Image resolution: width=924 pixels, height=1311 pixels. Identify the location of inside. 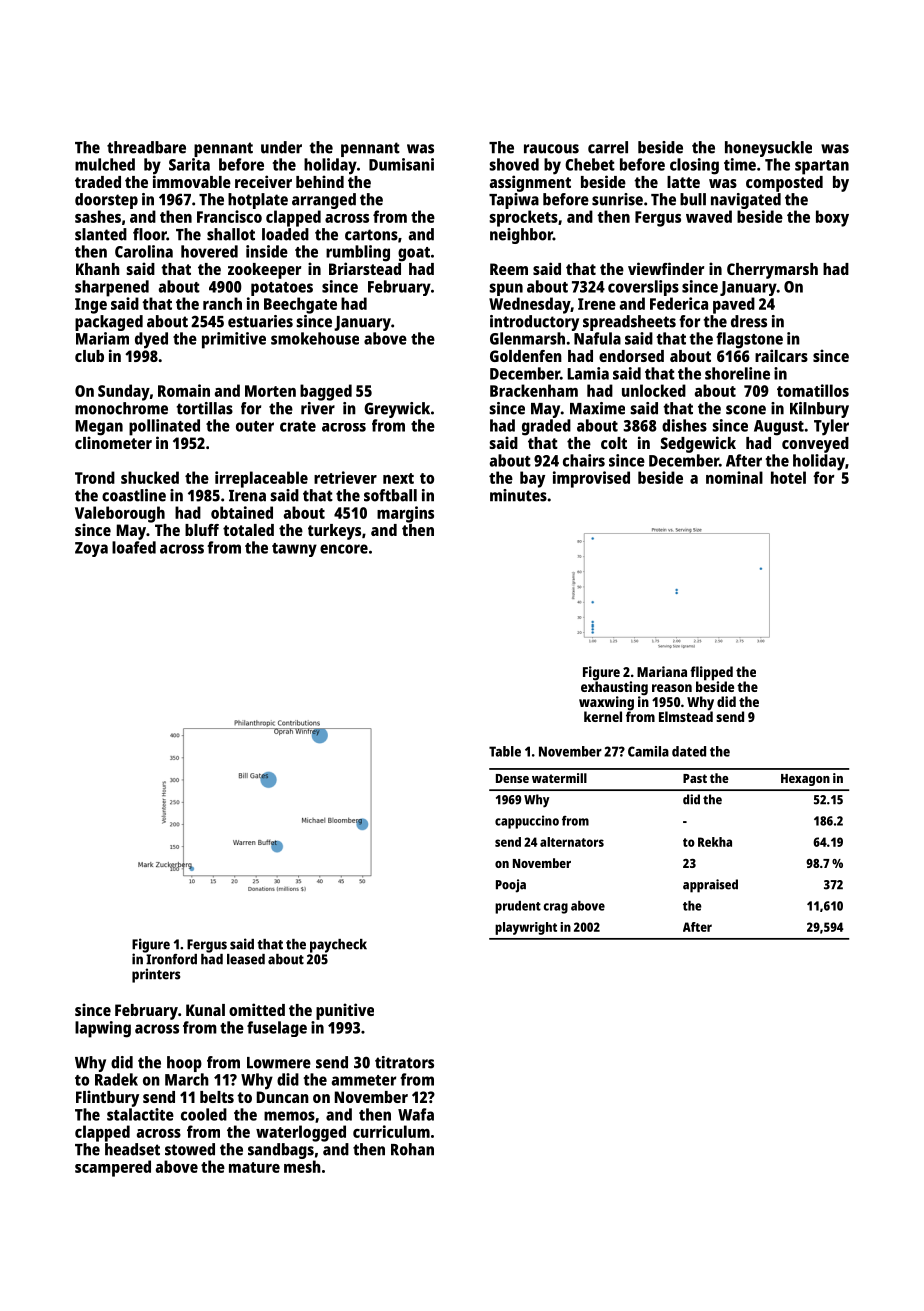
(267, 251).
